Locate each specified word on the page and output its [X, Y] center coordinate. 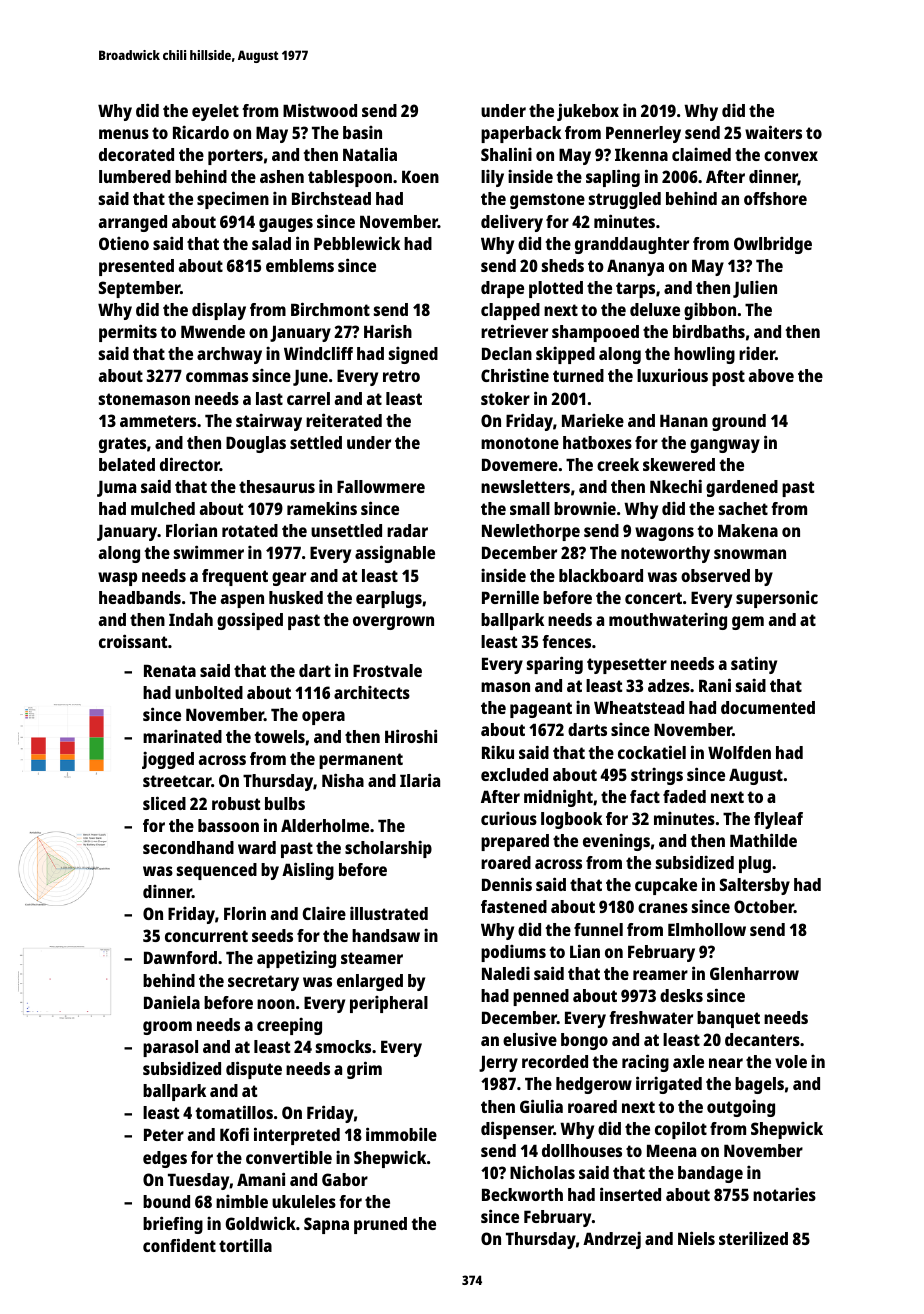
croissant [133, 641]
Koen [420, 176]
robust [236, 803]
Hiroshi [411, 736]
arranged [133, 223]
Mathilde [763, 840]
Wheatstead [639, 707]
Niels [696, 1238]
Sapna [326, 1225]
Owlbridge [773, 245]
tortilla [245, 1245]
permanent [361, 761]
